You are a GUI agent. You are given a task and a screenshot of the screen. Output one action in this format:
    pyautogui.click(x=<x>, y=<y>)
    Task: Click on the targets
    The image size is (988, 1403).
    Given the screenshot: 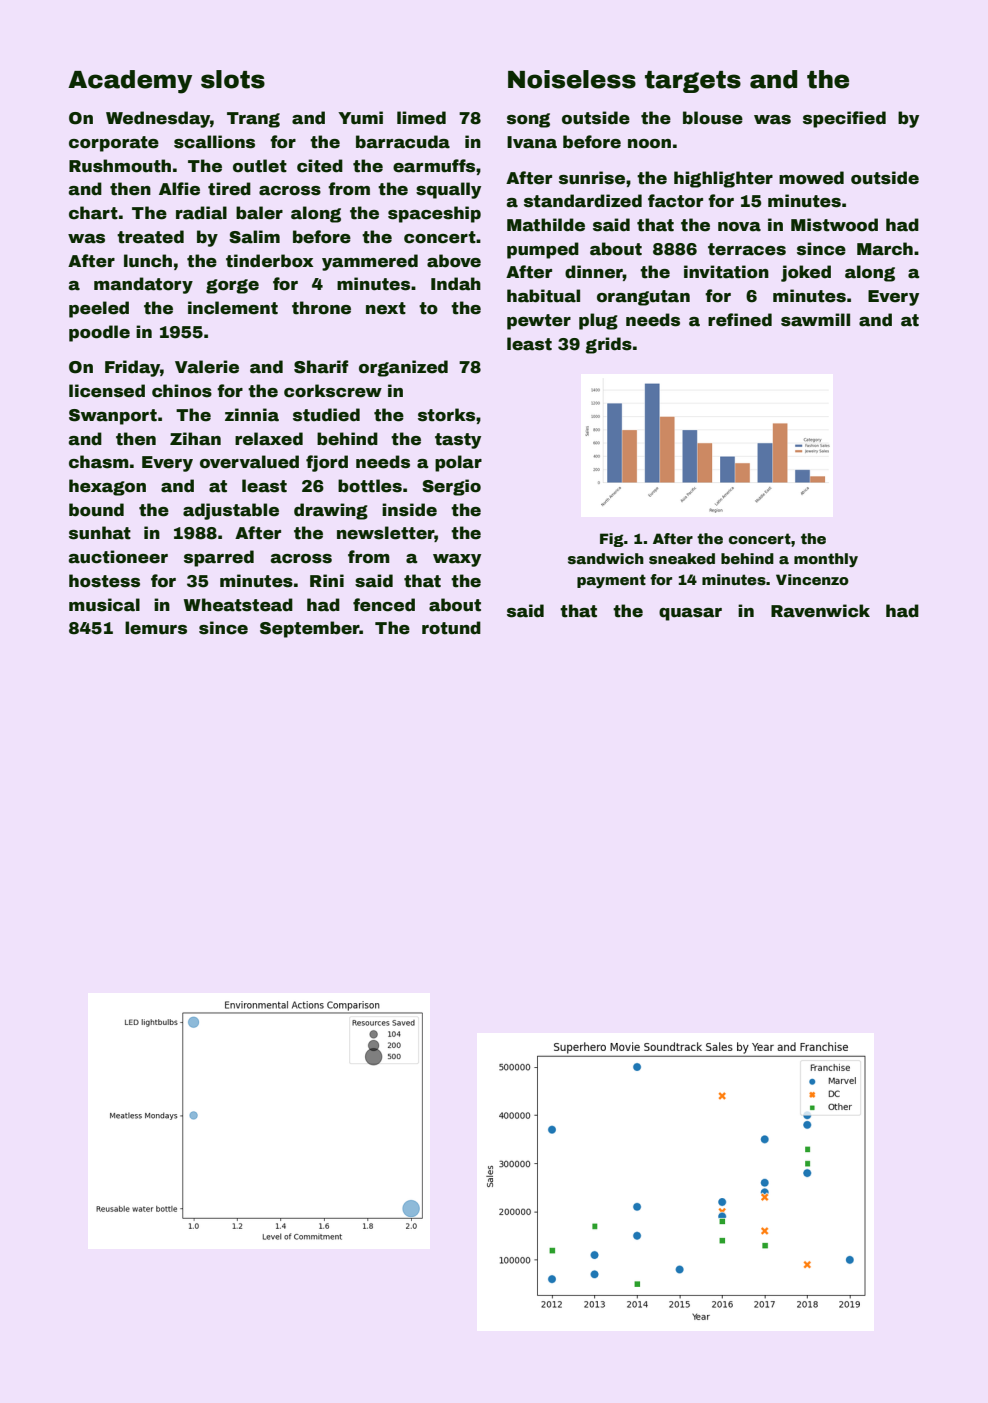 What is the action you would take?
    pyautogui.click(x=693, y=82)
